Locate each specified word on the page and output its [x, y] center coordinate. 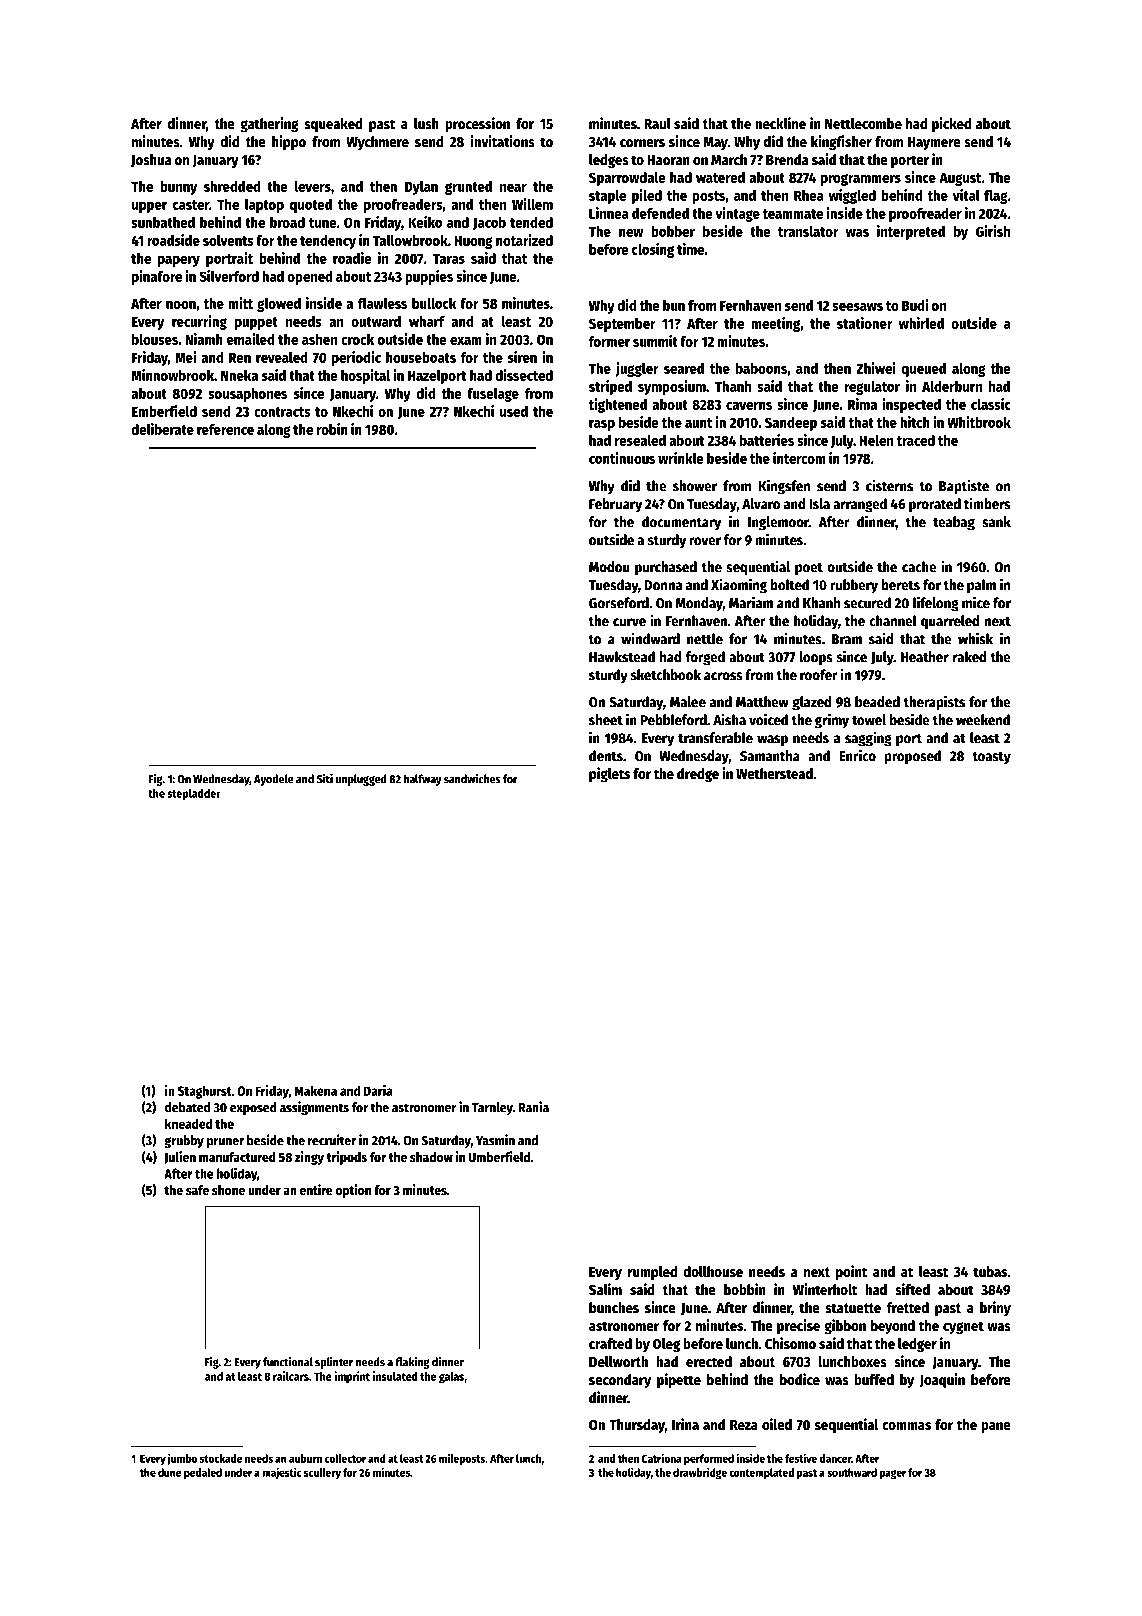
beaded [877, 702]
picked [952, 124]
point [851, 1272]
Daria [378, 1090]
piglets [609, 774]
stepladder [194, 795]
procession [477, 124]
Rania [533, 1107]
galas [451, 1378]
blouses [155, 339]
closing [653, 250]
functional [288, 1362]
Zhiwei [876, 368]
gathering [269, 124]
